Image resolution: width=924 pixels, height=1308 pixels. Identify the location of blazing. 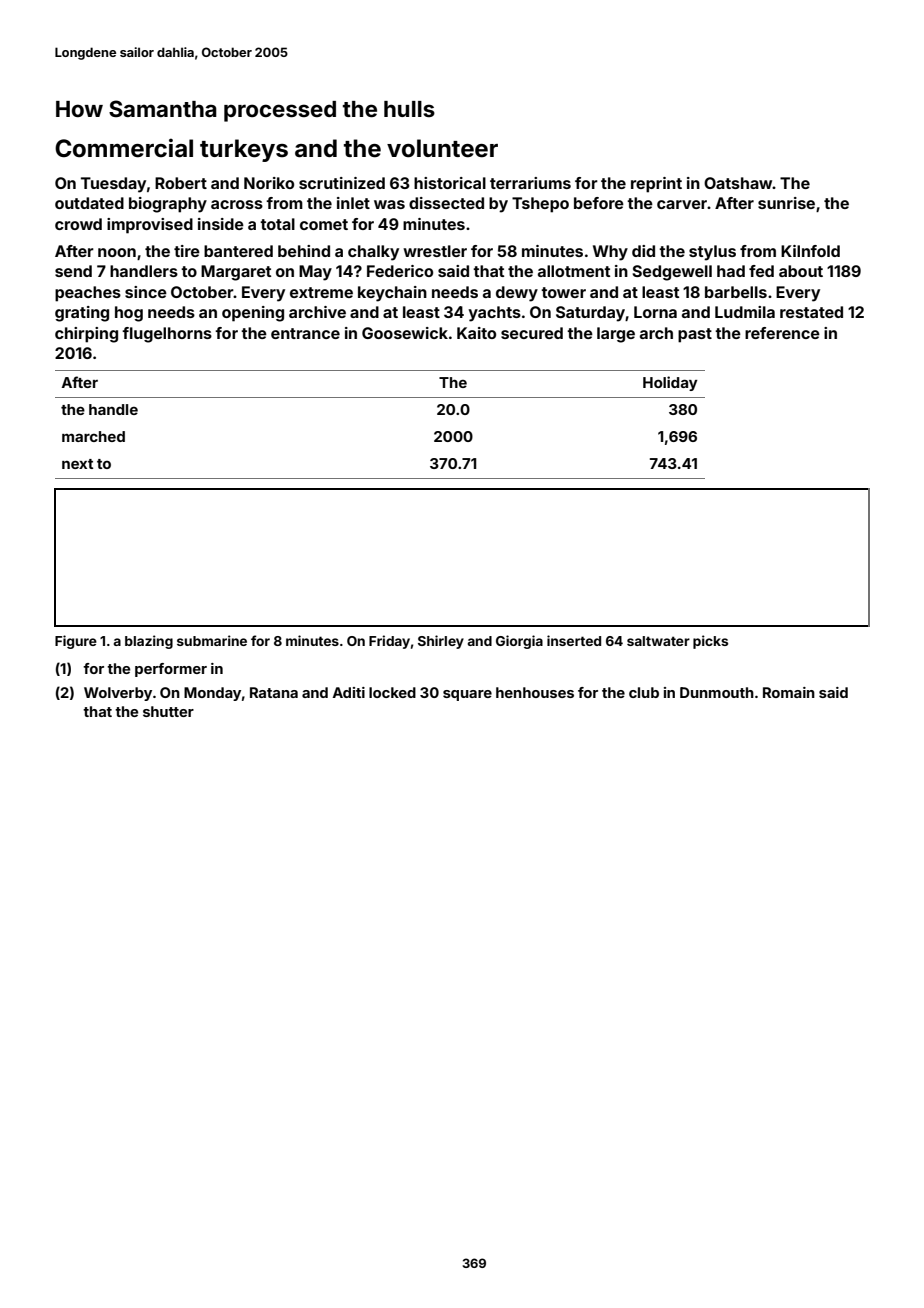
(149, 642).
